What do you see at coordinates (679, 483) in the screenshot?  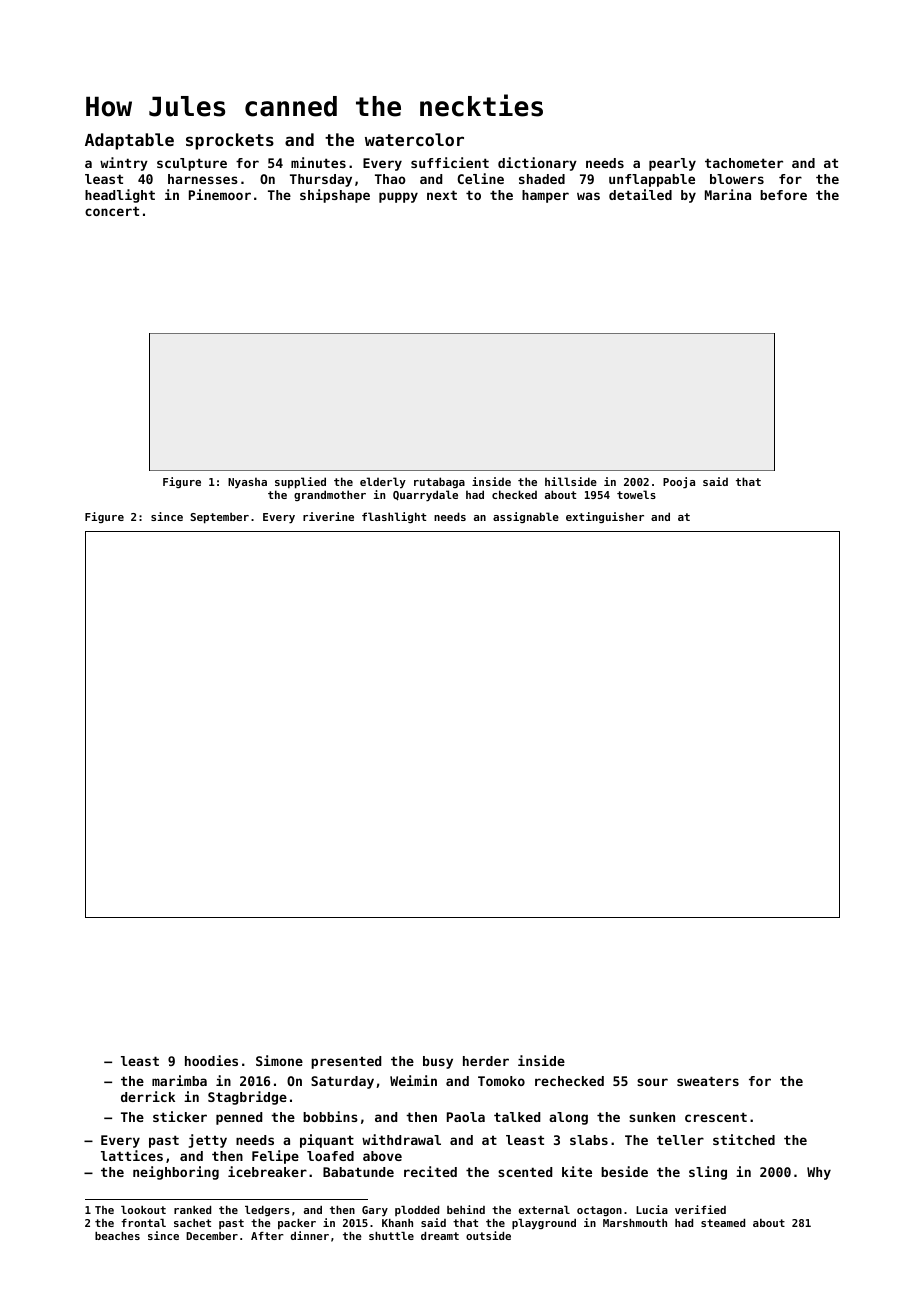 I see `Pooja` at bounding box center [679, 483].
